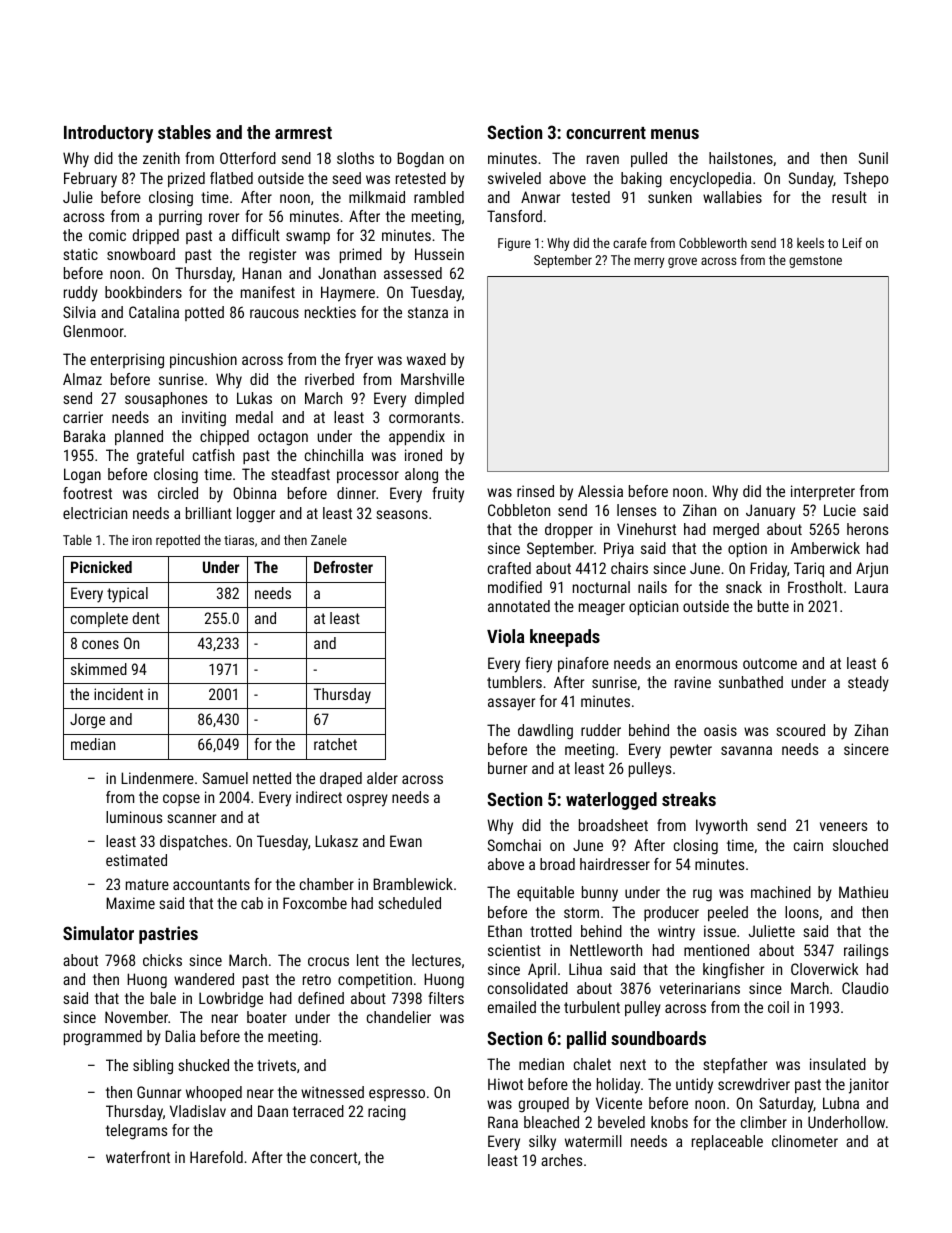 This screenshot has height=1233, width=952. Describe the element at coordinates (815, 262) in the screenshot. I see `gemstone` at that location.
